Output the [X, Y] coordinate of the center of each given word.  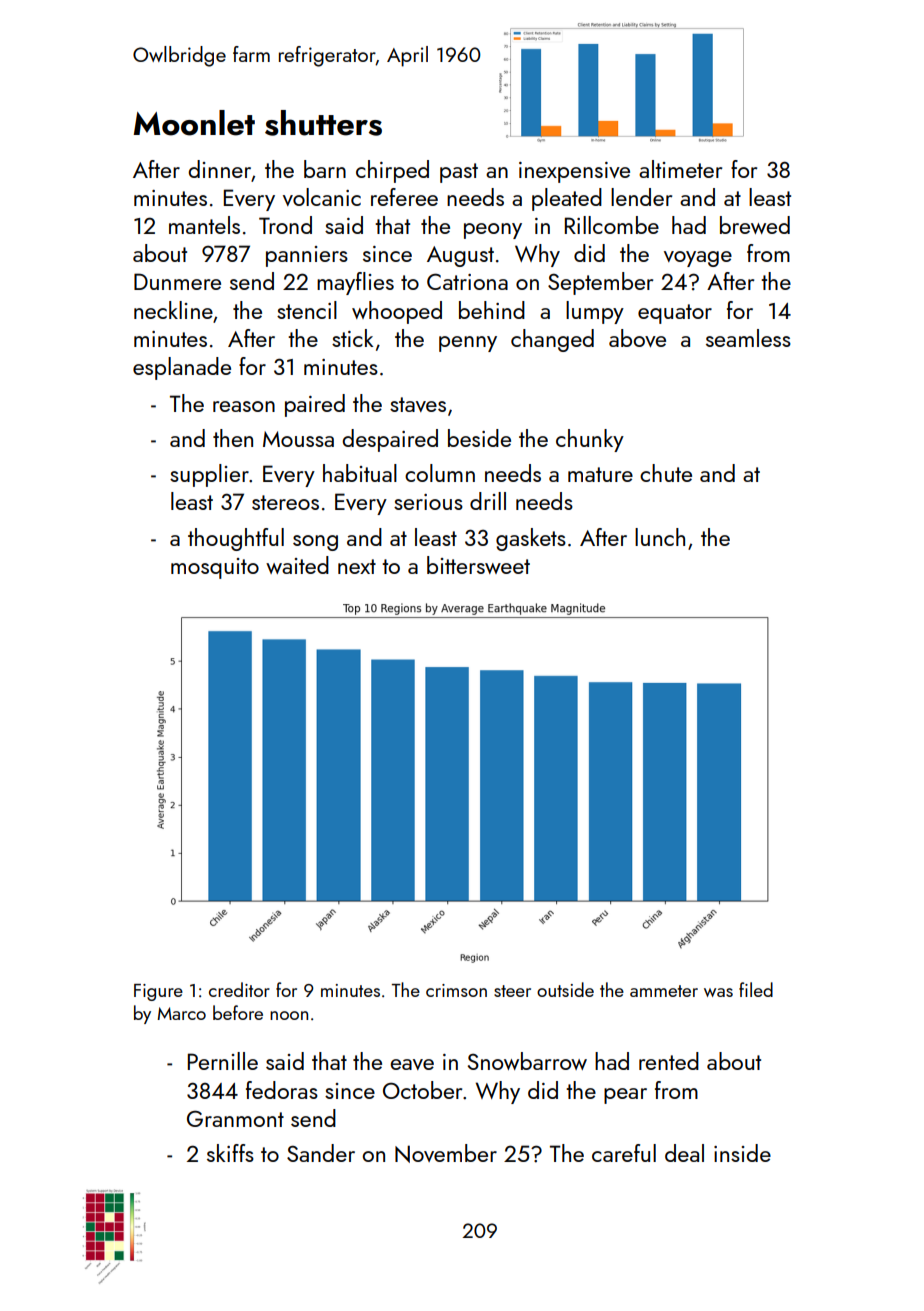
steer [512, 991]
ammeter [664, 991]
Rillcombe [612, 225]
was [718, 992]
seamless [748, 338]
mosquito [215, 568]
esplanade [182, 368]
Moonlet [194, 123]
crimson [456, 990]
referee [404, 197]
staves [418, 404]
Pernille [223, 1061]
